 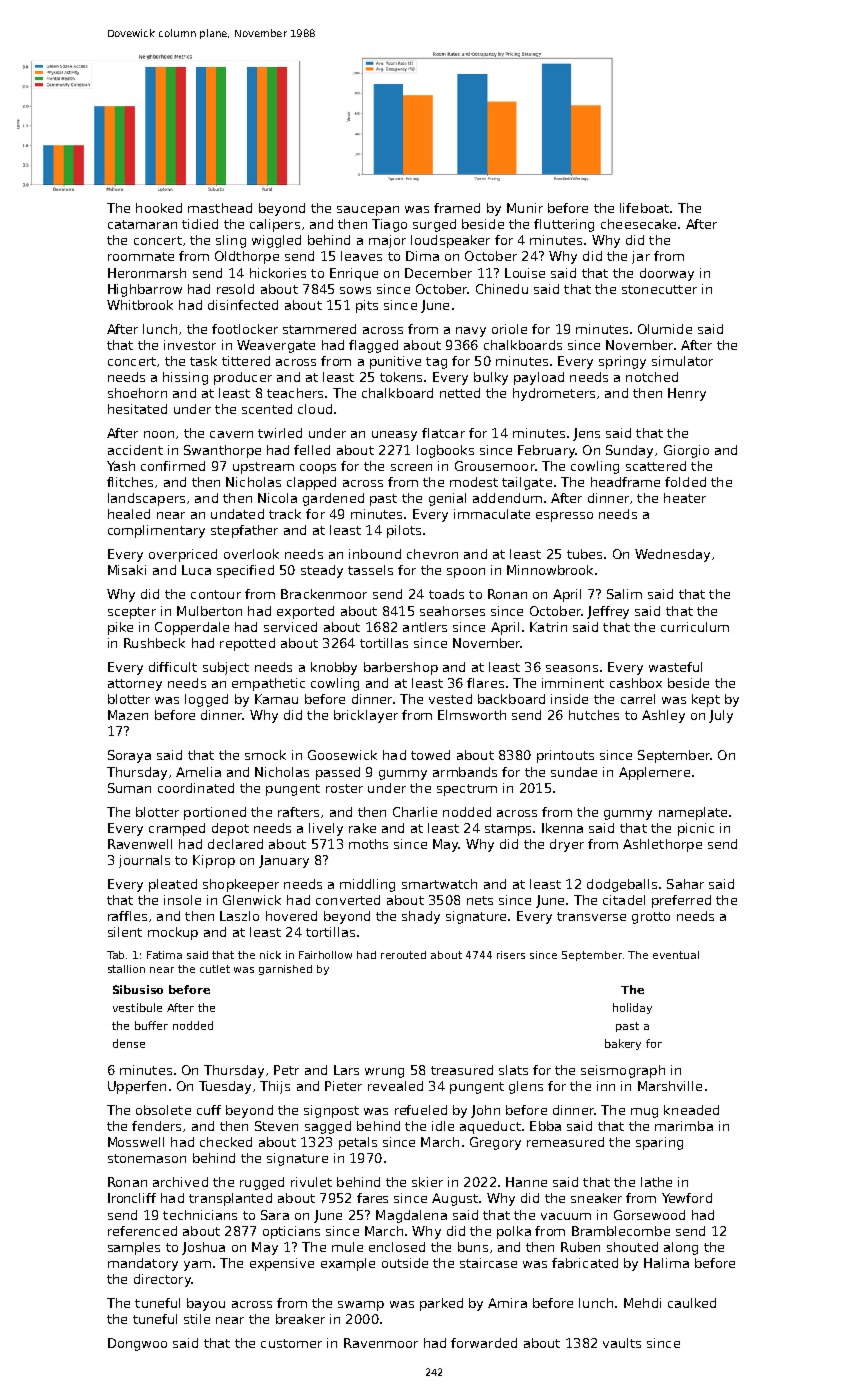 What do you see at coordinates (502, 289) in the image?
I see `Chinedu` at bounding box center [502, 289].
